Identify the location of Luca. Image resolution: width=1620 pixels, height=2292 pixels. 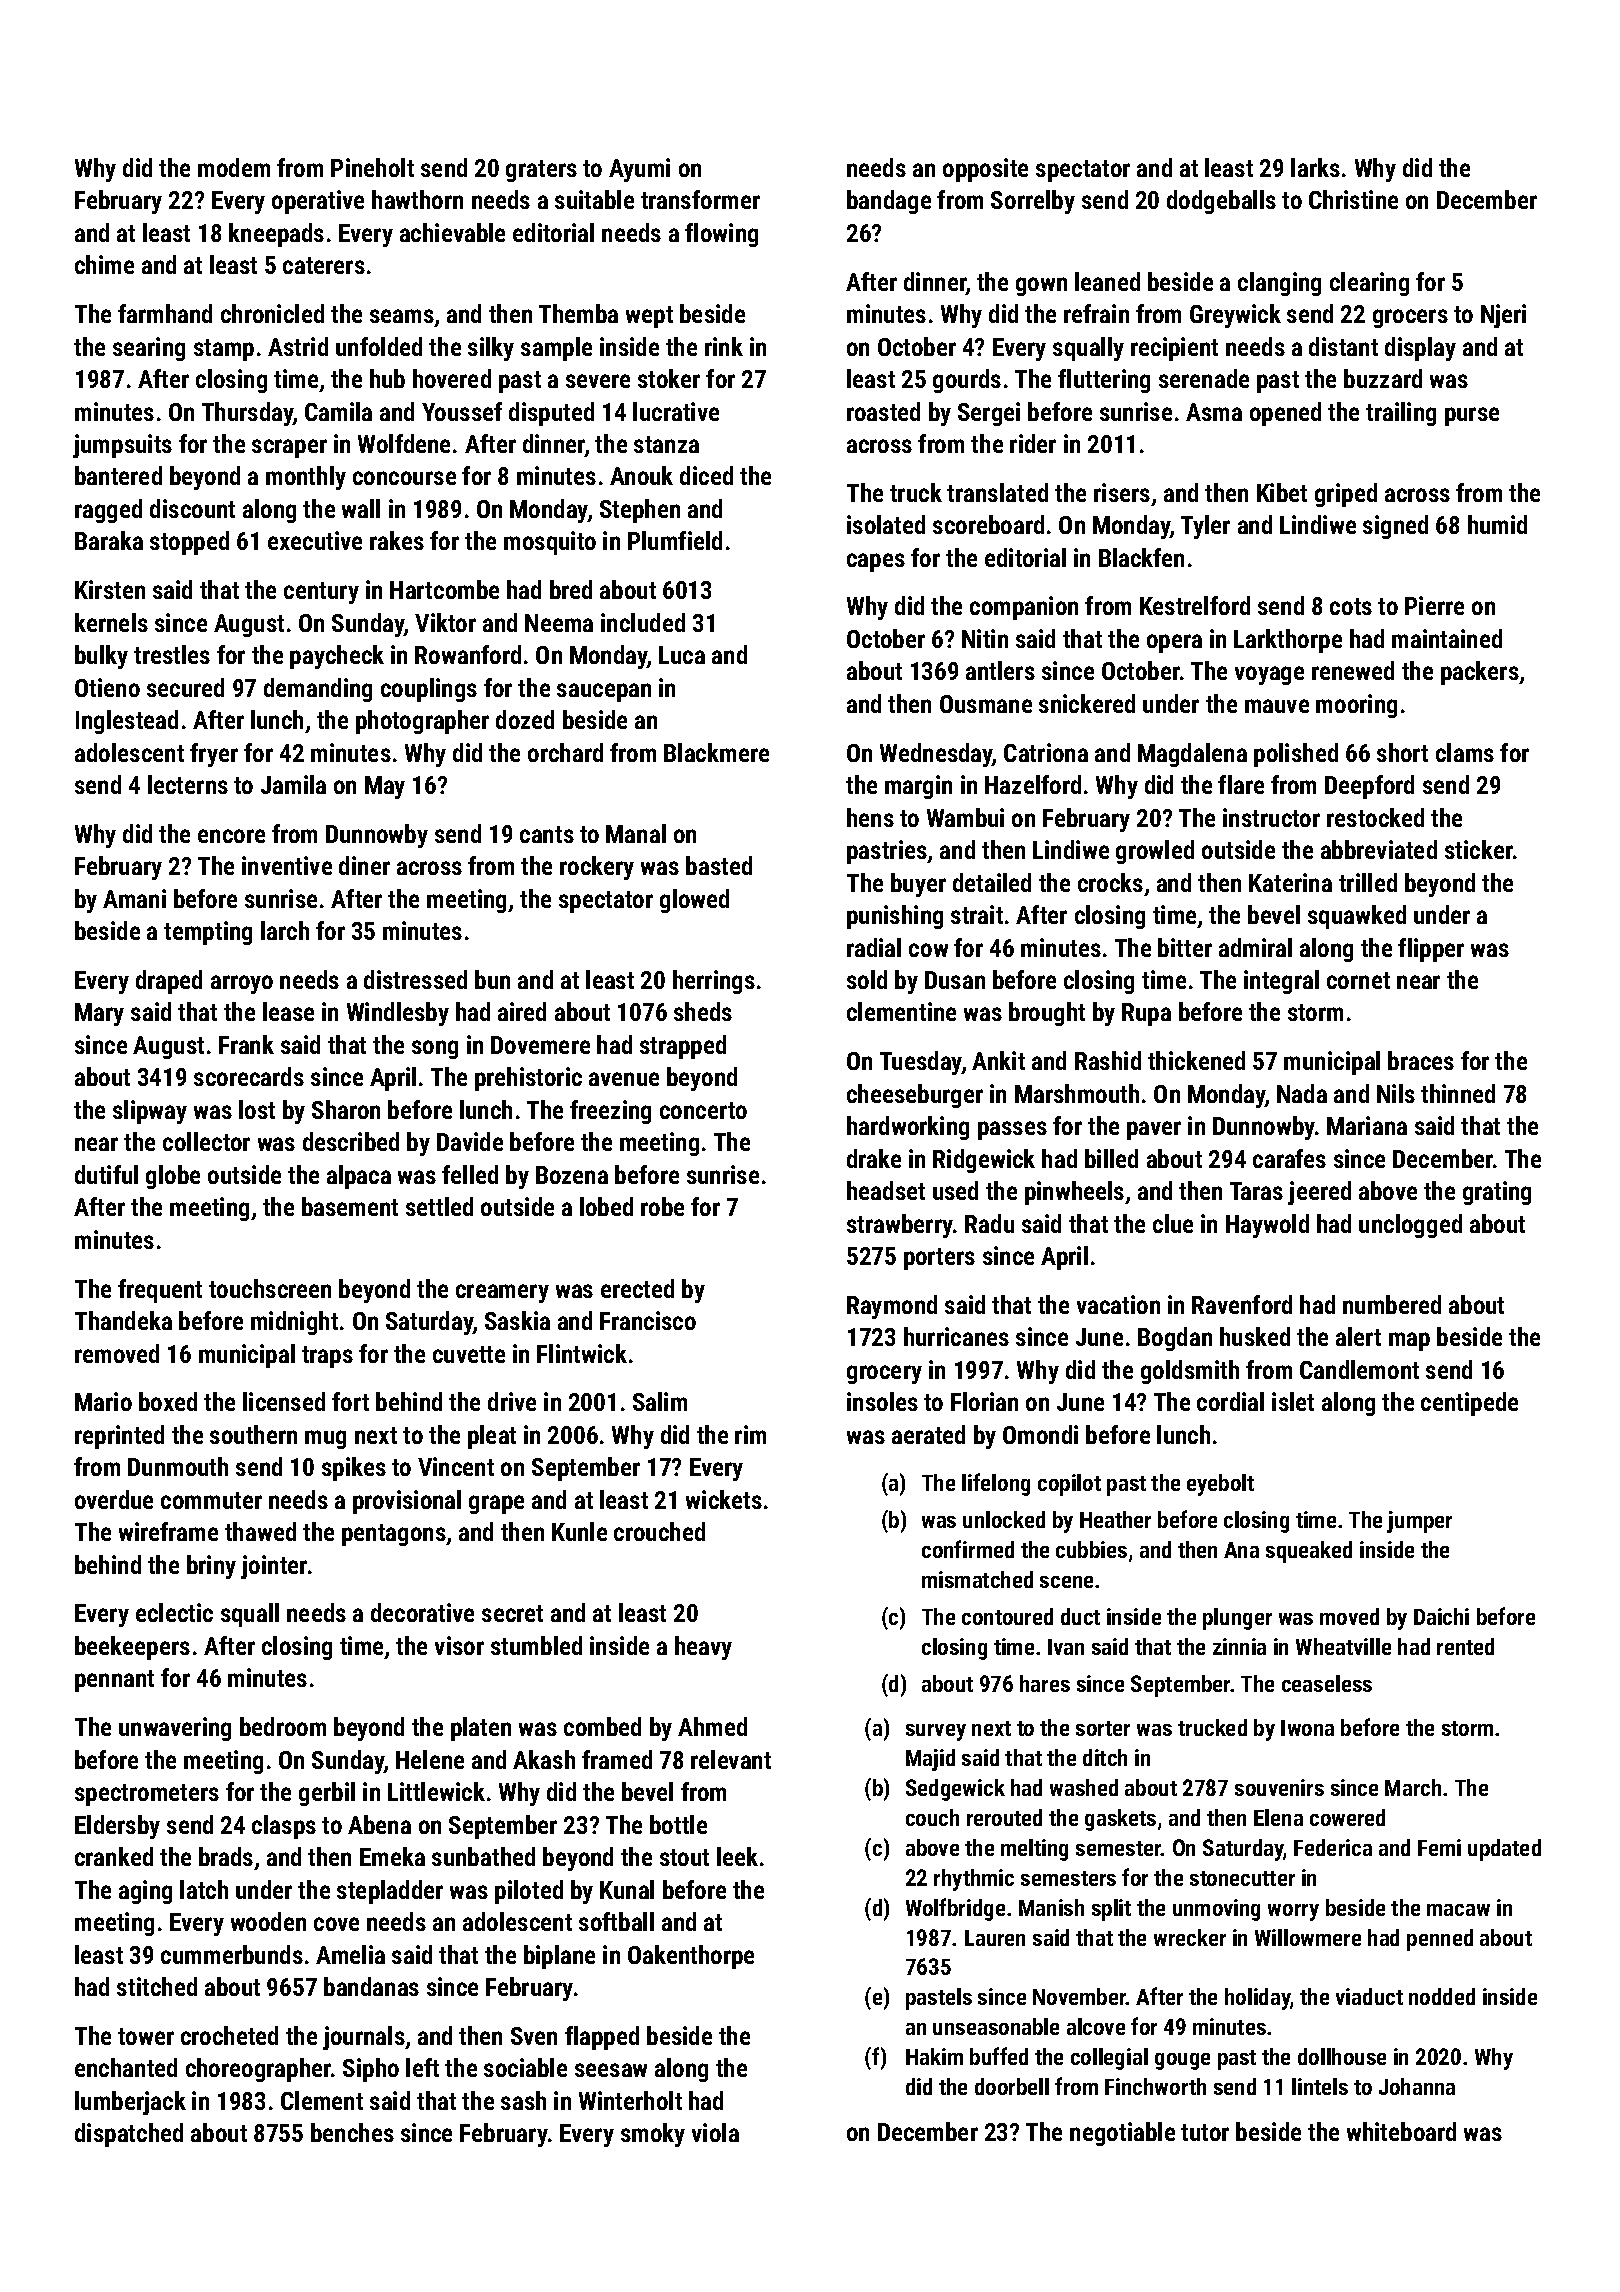
(682, 655).
